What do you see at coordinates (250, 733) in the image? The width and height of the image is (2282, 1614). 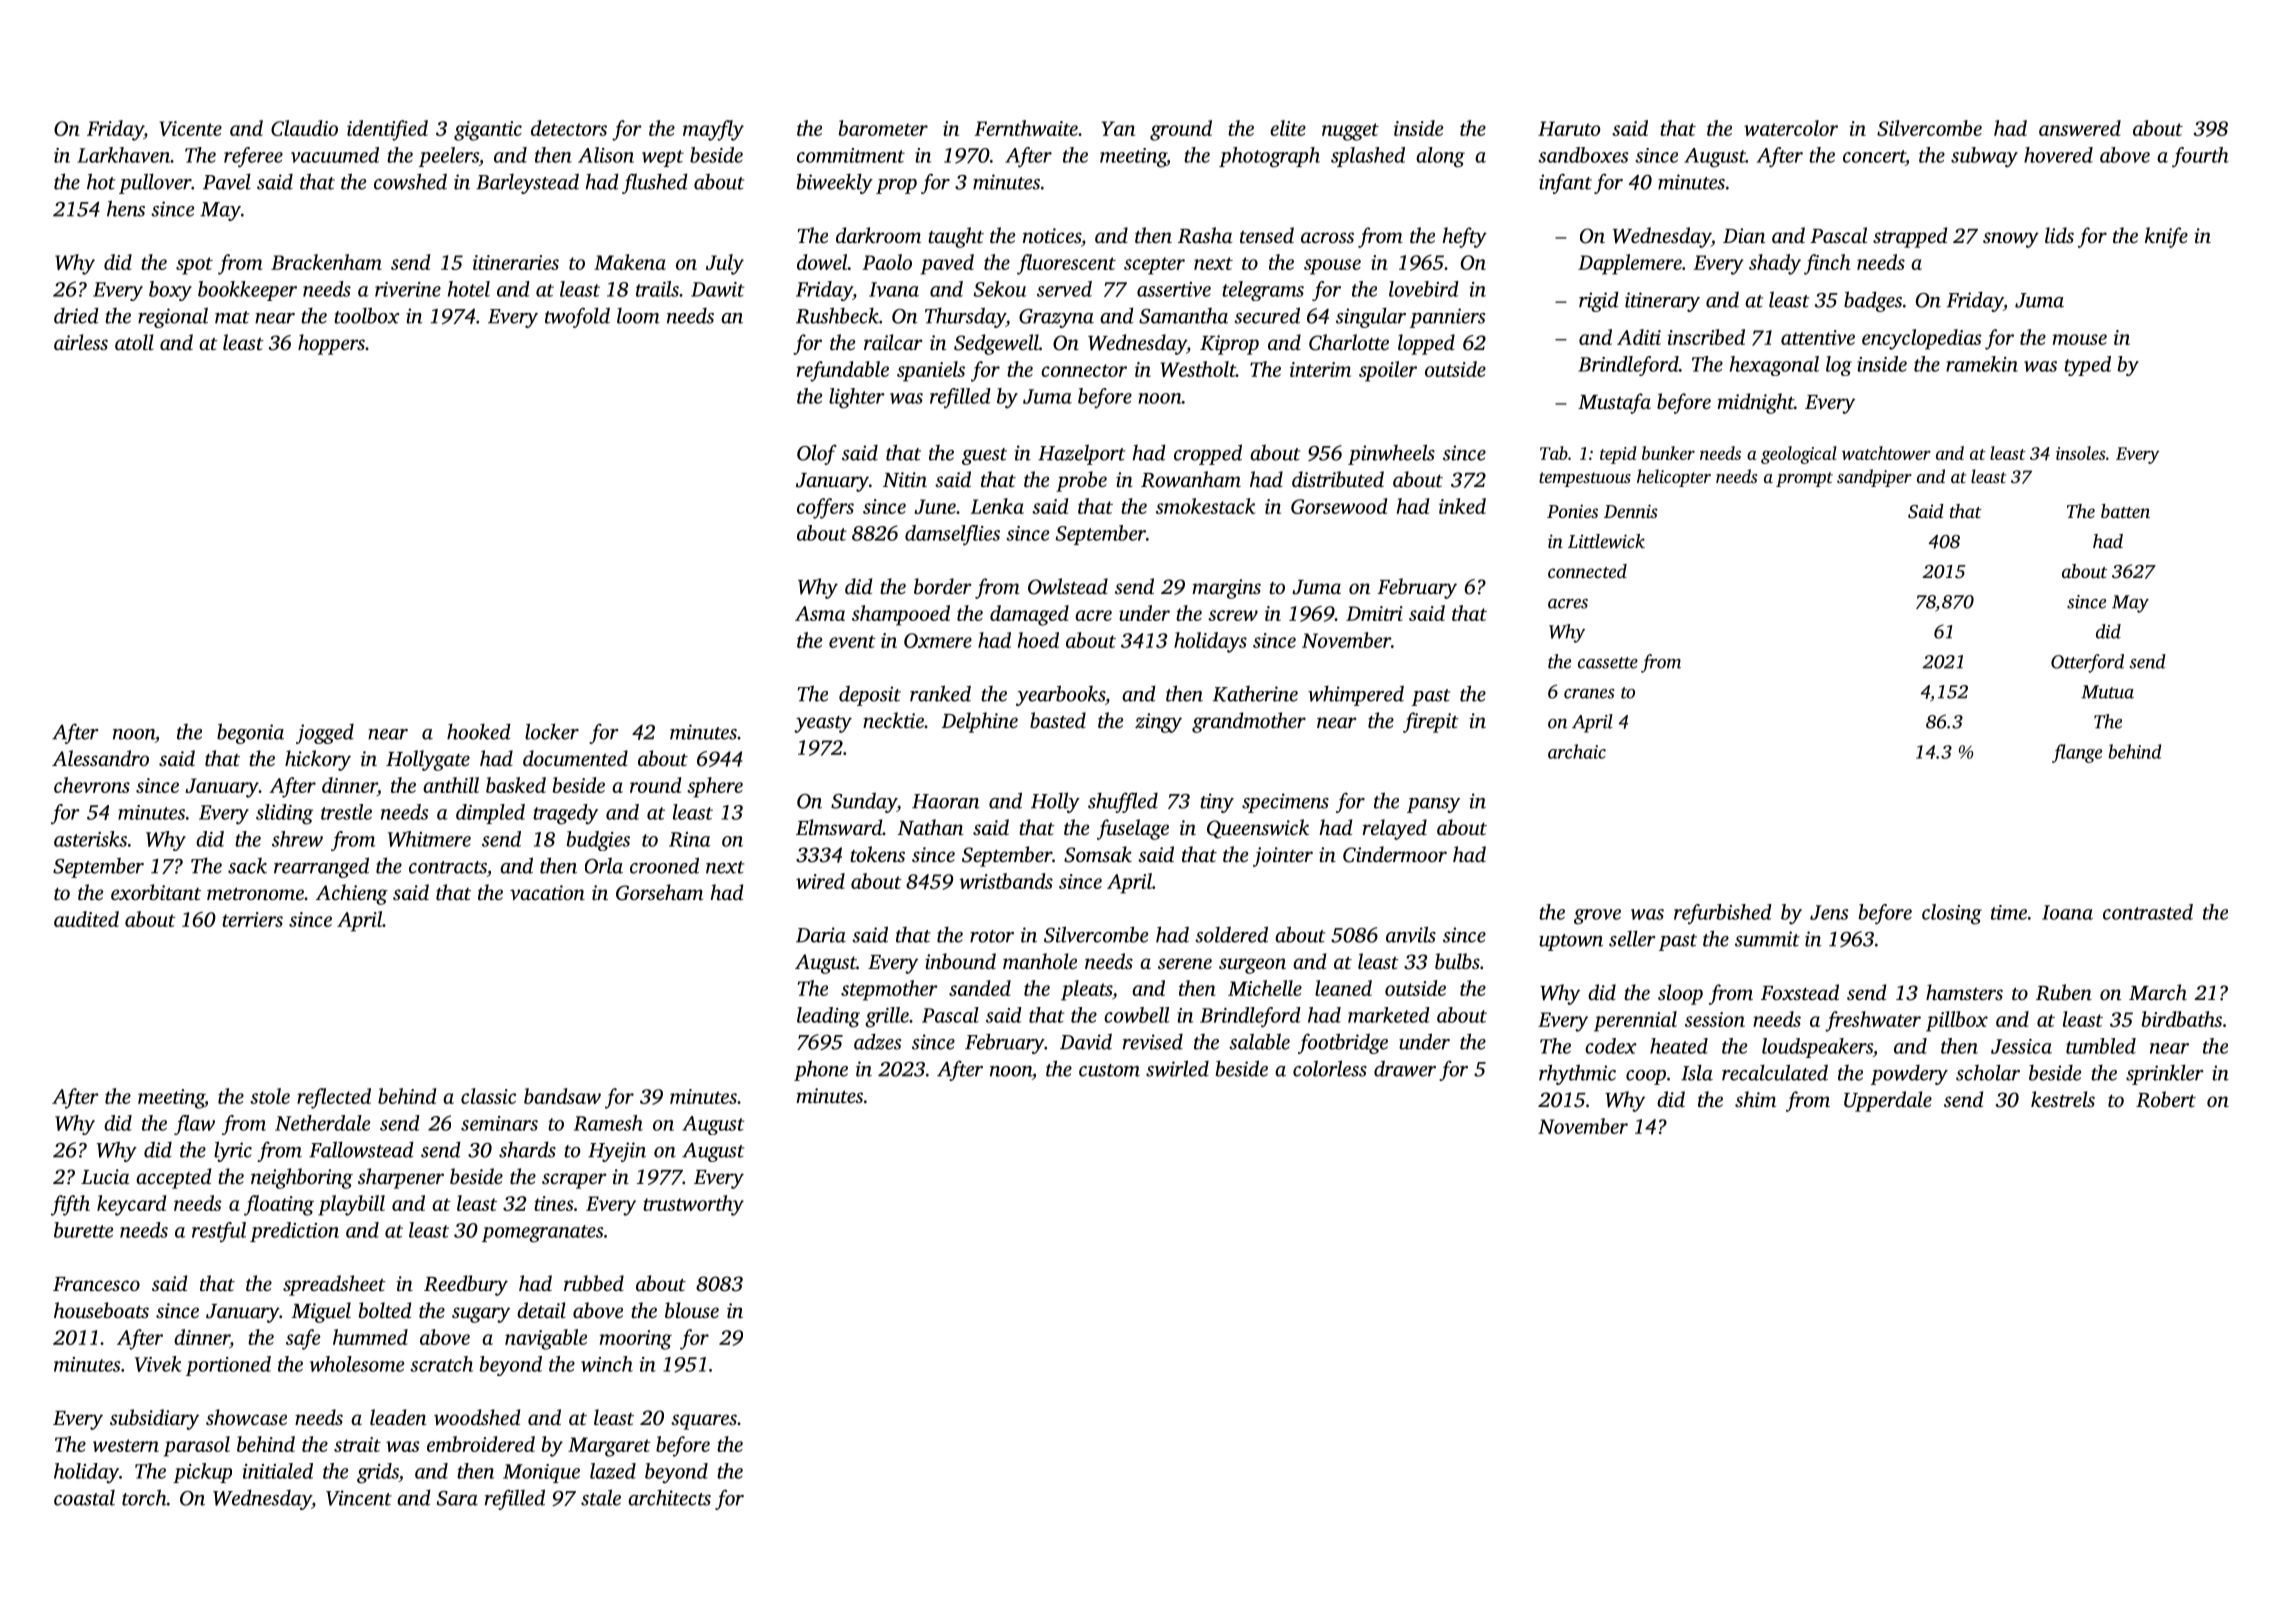 I see `begonia` at bounding box center [250, 733].
